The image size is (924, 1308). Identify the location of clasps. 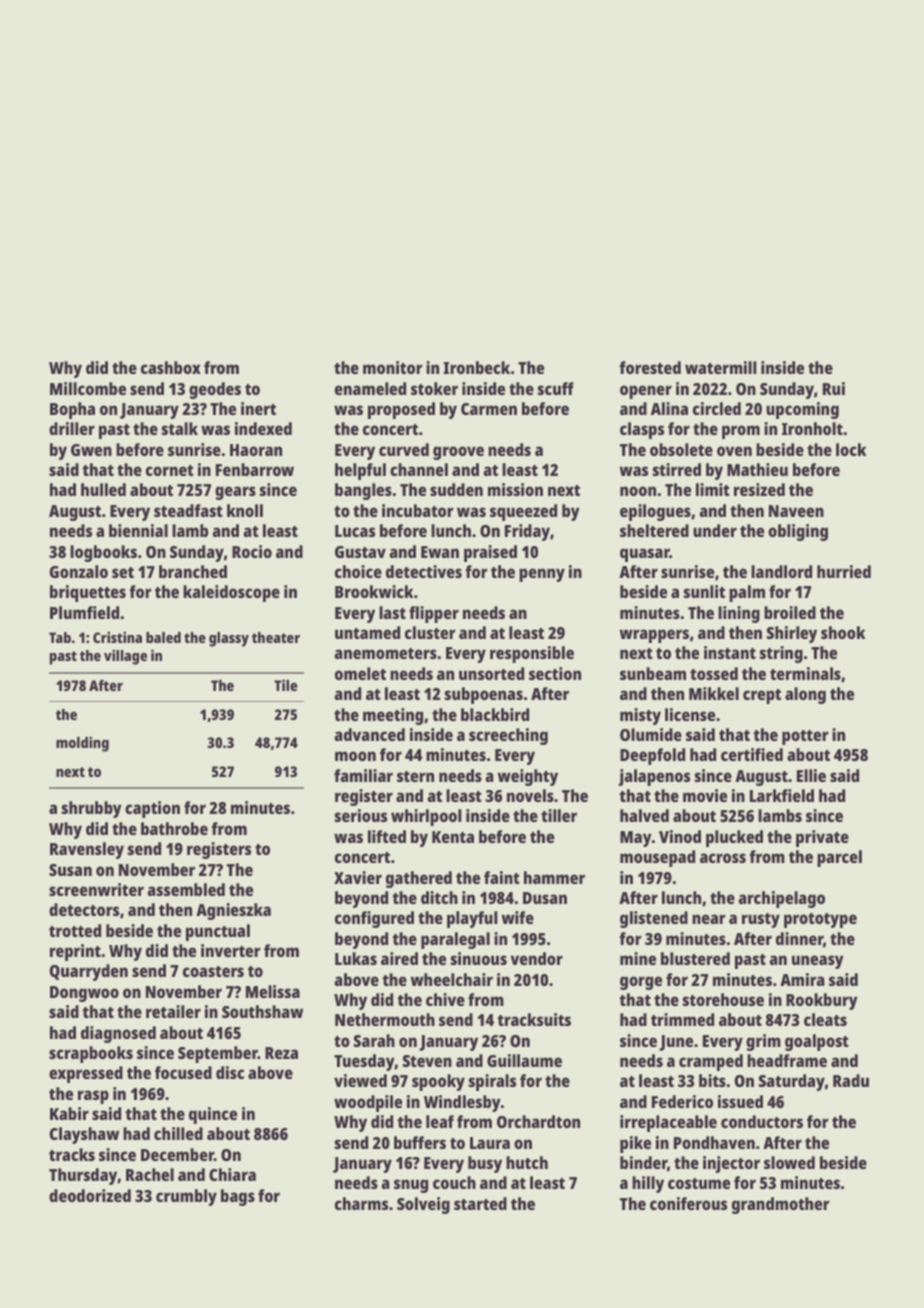
(642, 430).
